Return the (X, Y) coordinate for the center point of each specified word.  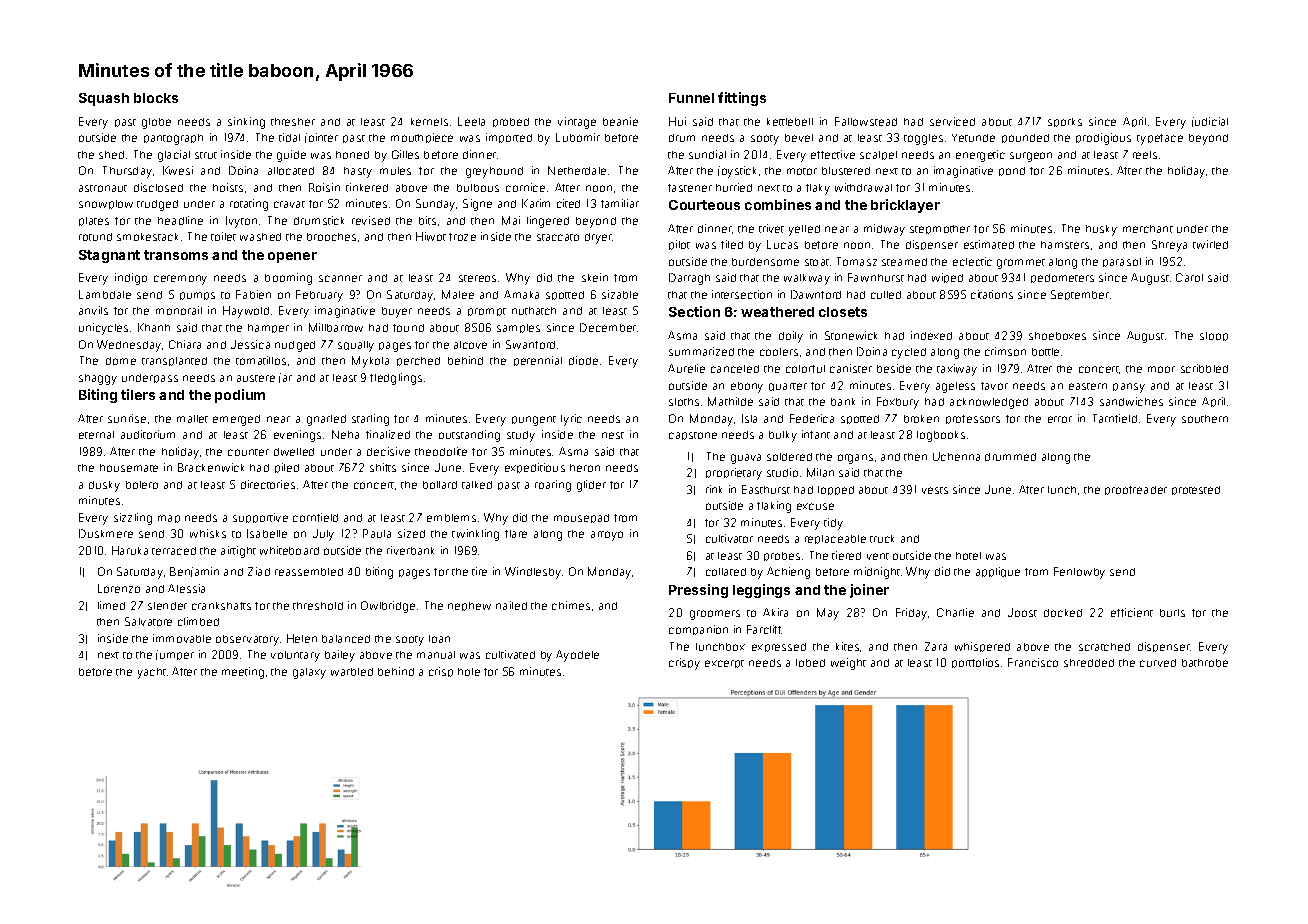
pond (1012, 171)
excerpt (724, 664)
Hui (677, 121)
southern (1205, 419)
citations (992, 294)
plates (94, 221)
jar (285, 378)
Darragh (689, 279)
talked (477, 485)
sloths (684, 402)
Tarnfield (1115, 418)
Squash (104, 99)
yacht (152, 673)
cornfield (315, 517)
